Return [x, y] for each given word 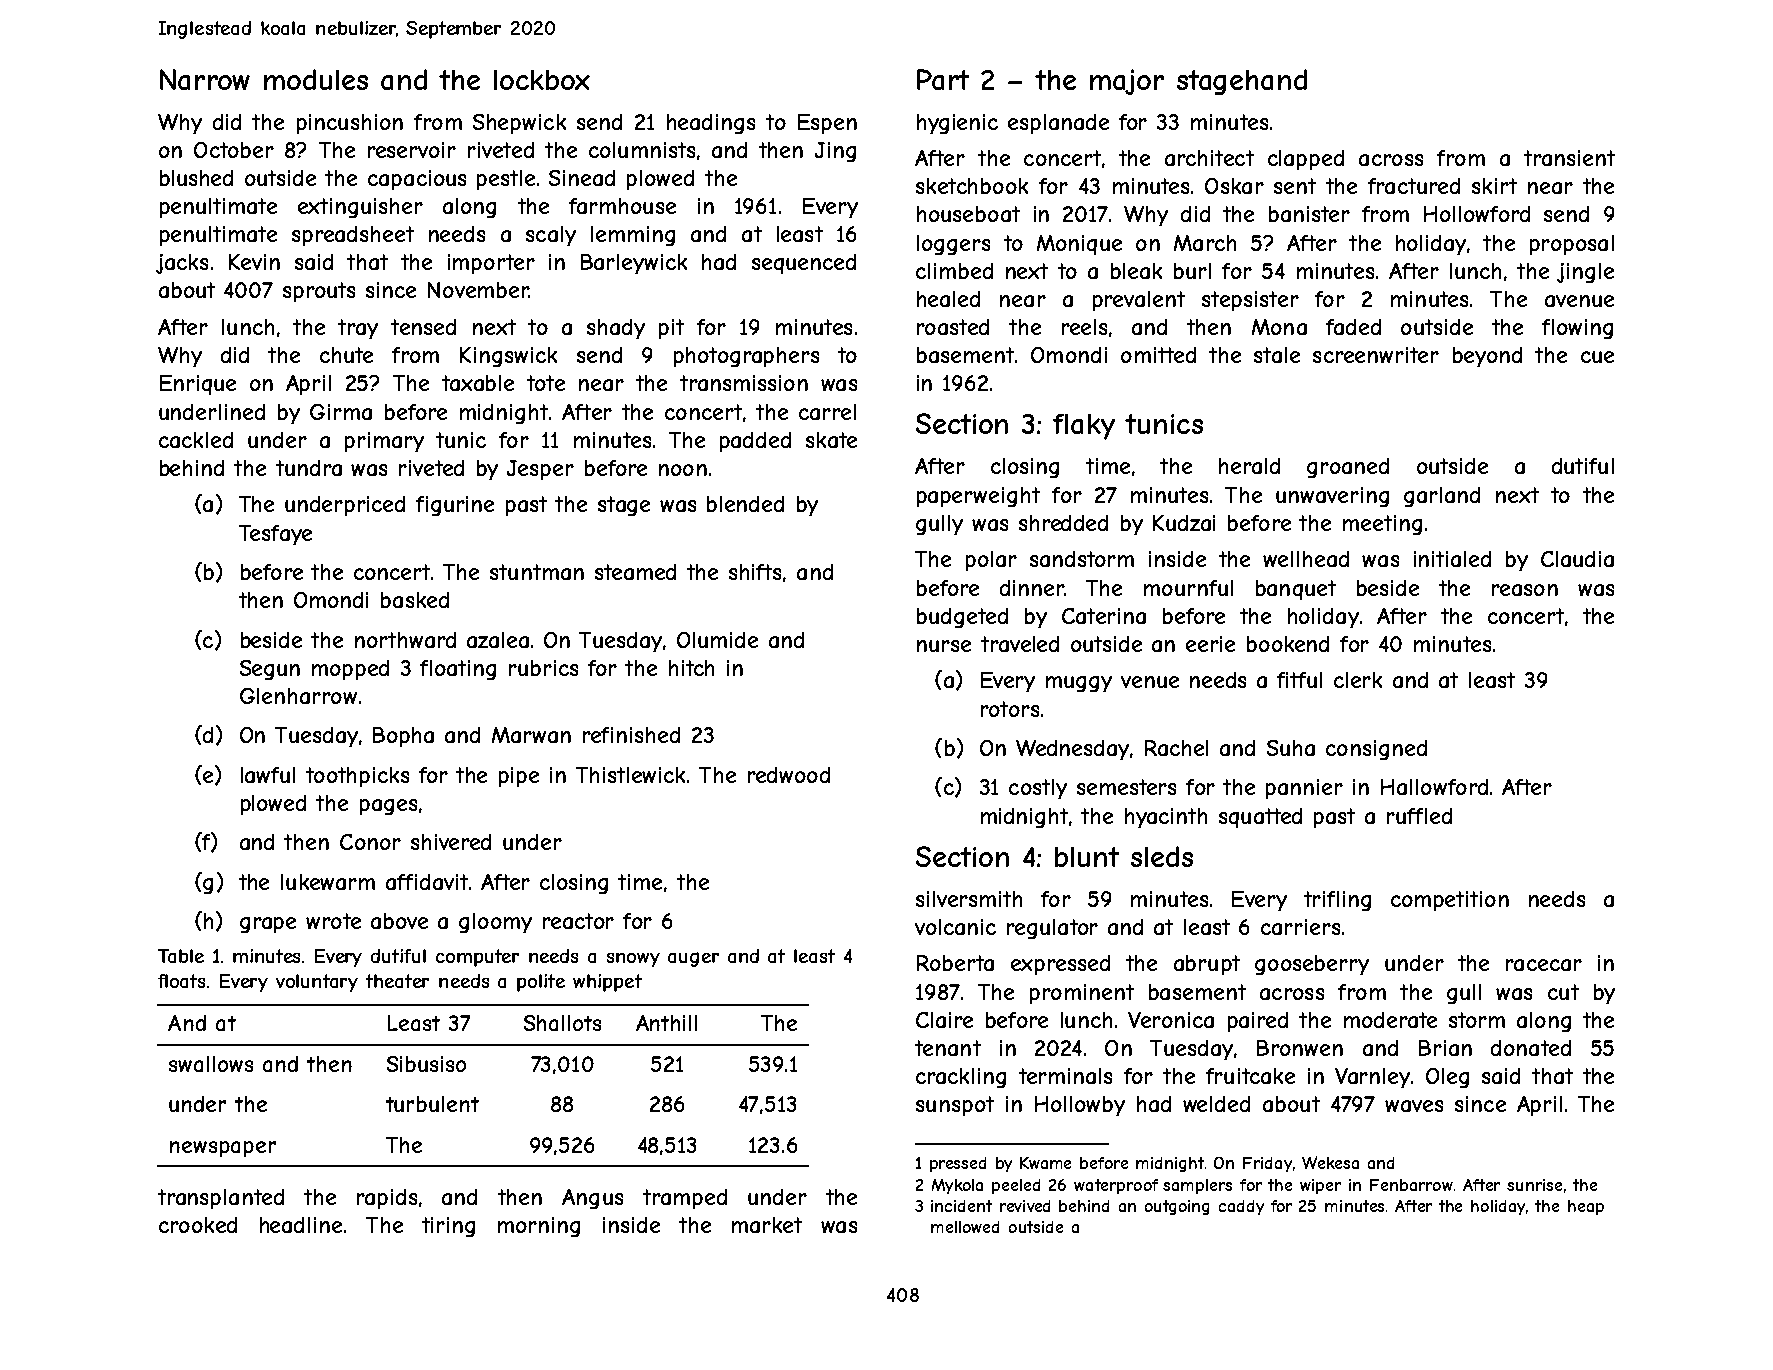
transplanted [221, 1199]
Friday [1267, 1164]
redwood [789, 775]
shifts [755, 572]
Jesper [540, 470]
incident [961, 1206]
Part [943, 79]
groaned [1348, 468]
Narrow [205, 79]
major [1127, 82]
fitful [1299, 680]
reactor [578, 921]
